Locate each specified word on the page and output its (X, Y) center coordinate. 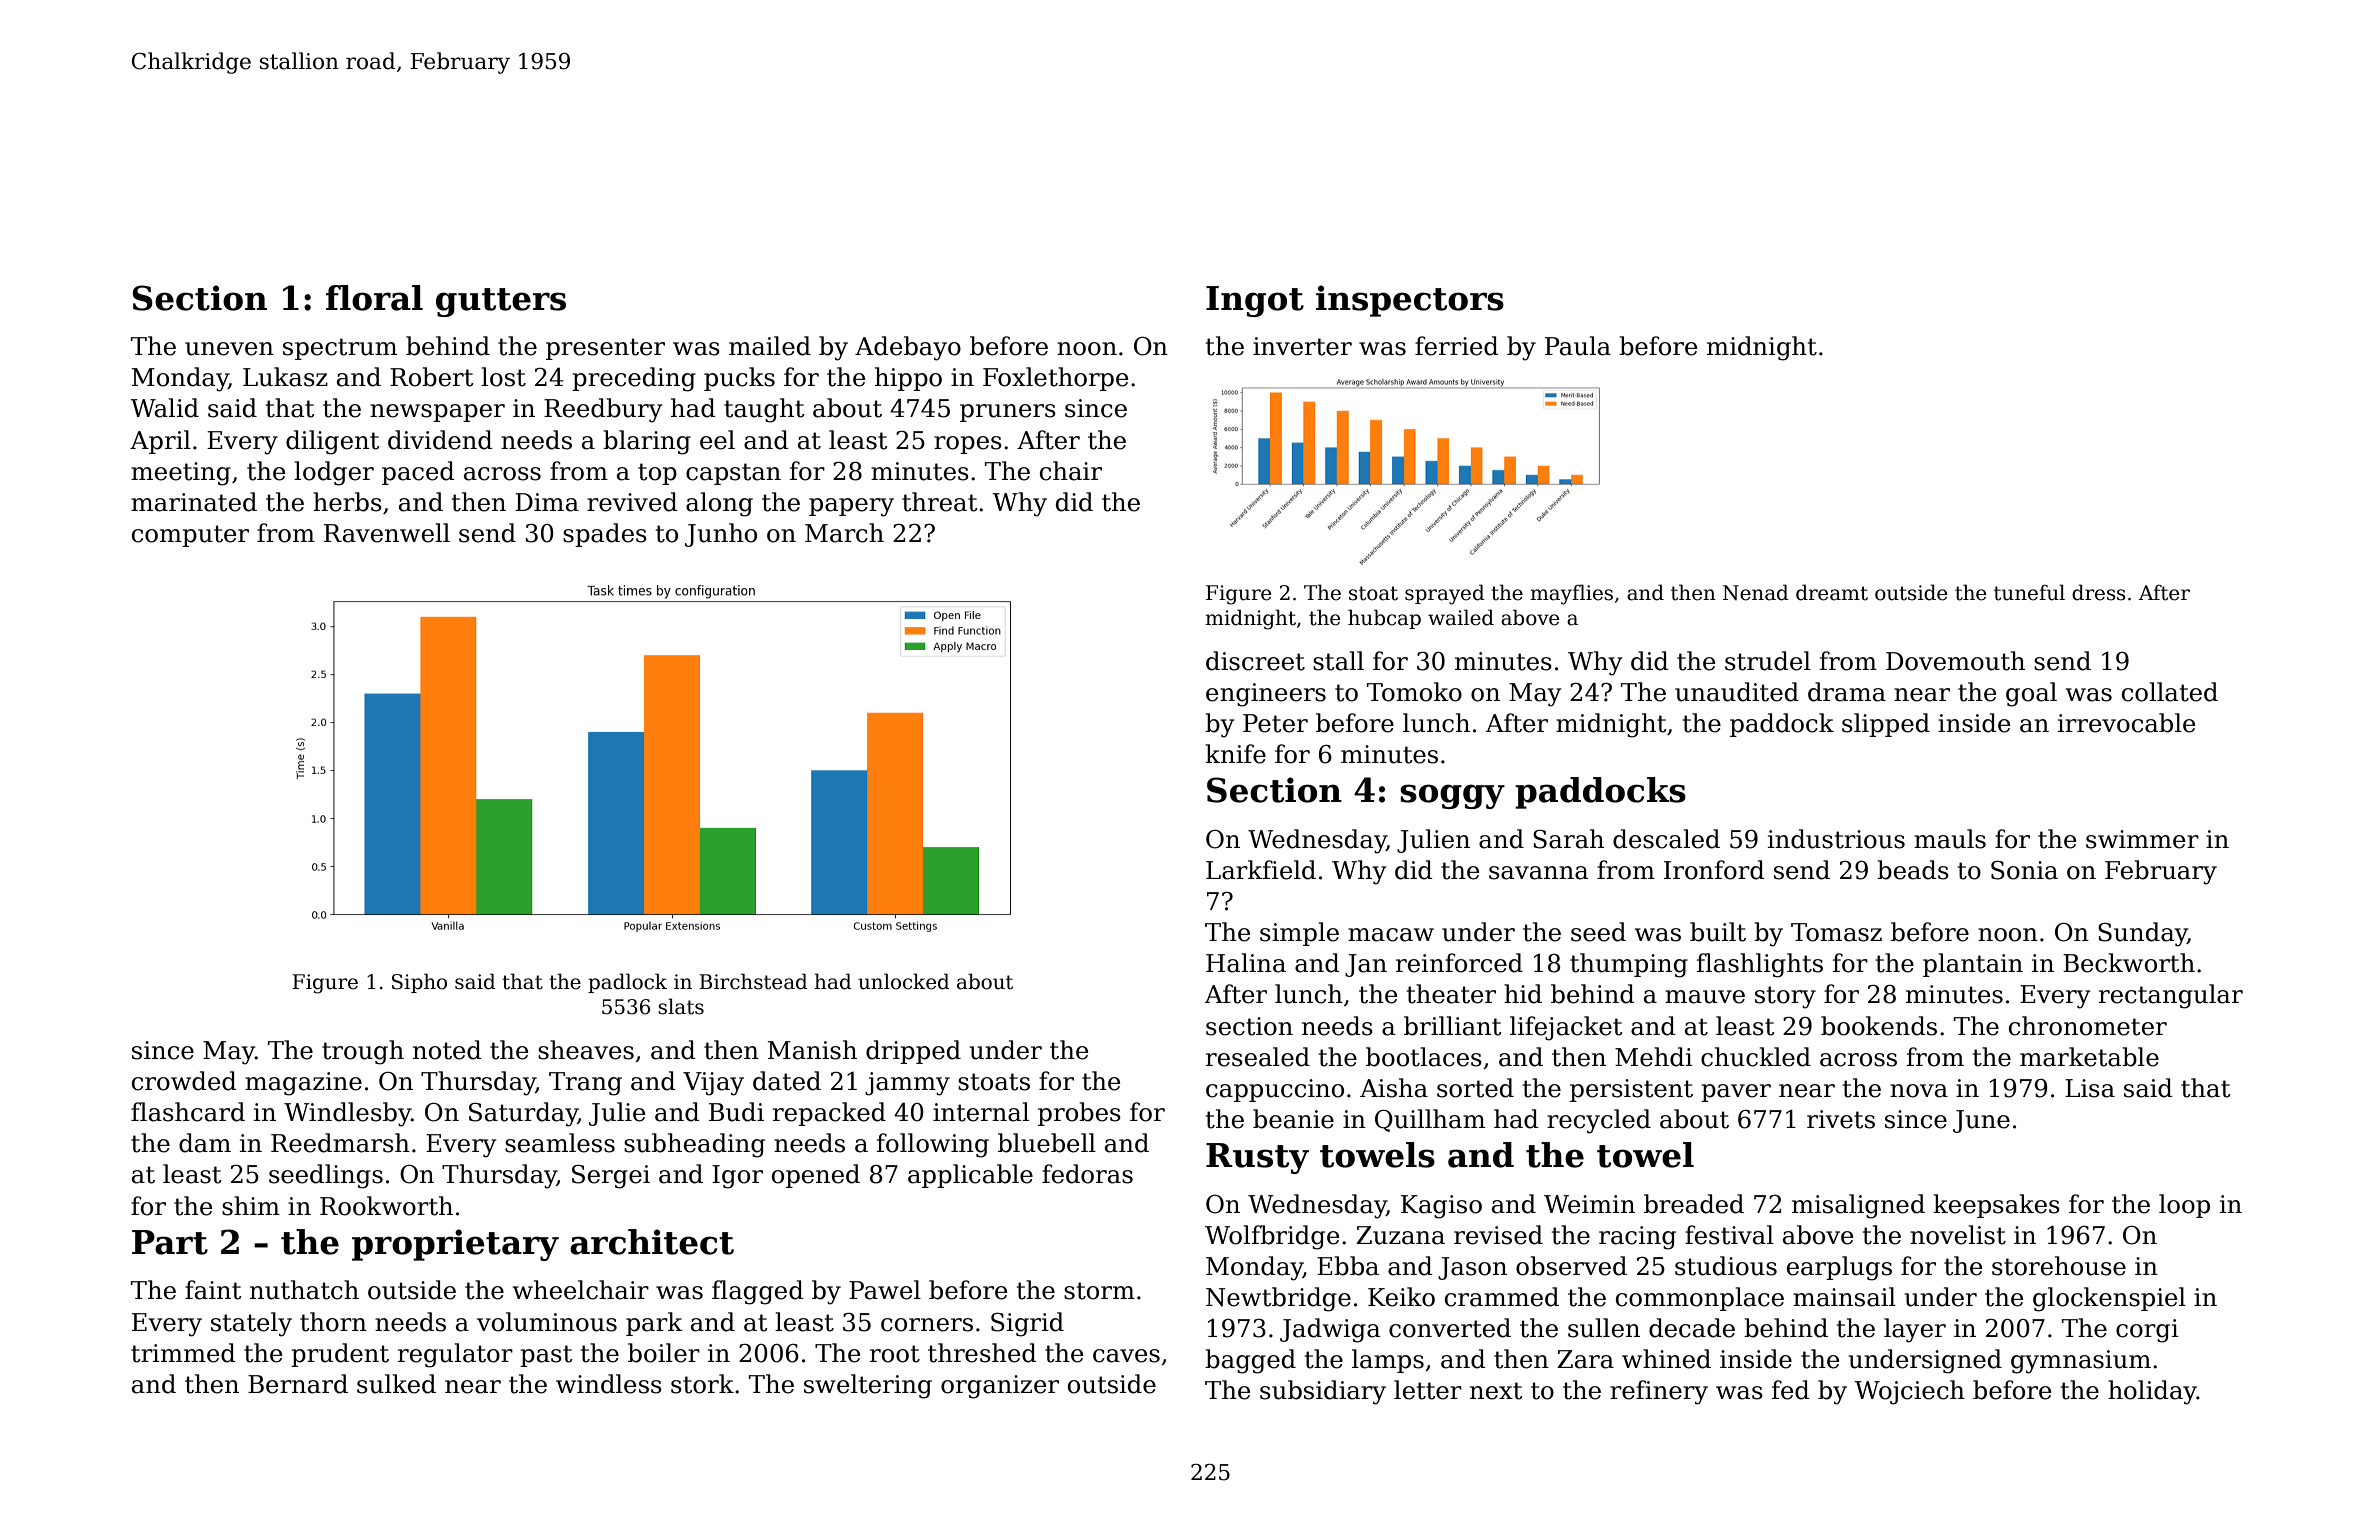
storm (1099, 1291)
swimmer (2142, 839)
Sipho (419, 983)
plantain (1973, 965)
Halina (1246, 963)
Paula (1578, 346)
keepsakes (1996, 1206)
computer (190, 536)
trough (363, 1052)
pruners (1008, 413)
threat (940, 502)
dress (2099, 592)
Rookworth (386, 1206)
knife (1235, 754)
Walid (164, 408)
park (654, 1324)
